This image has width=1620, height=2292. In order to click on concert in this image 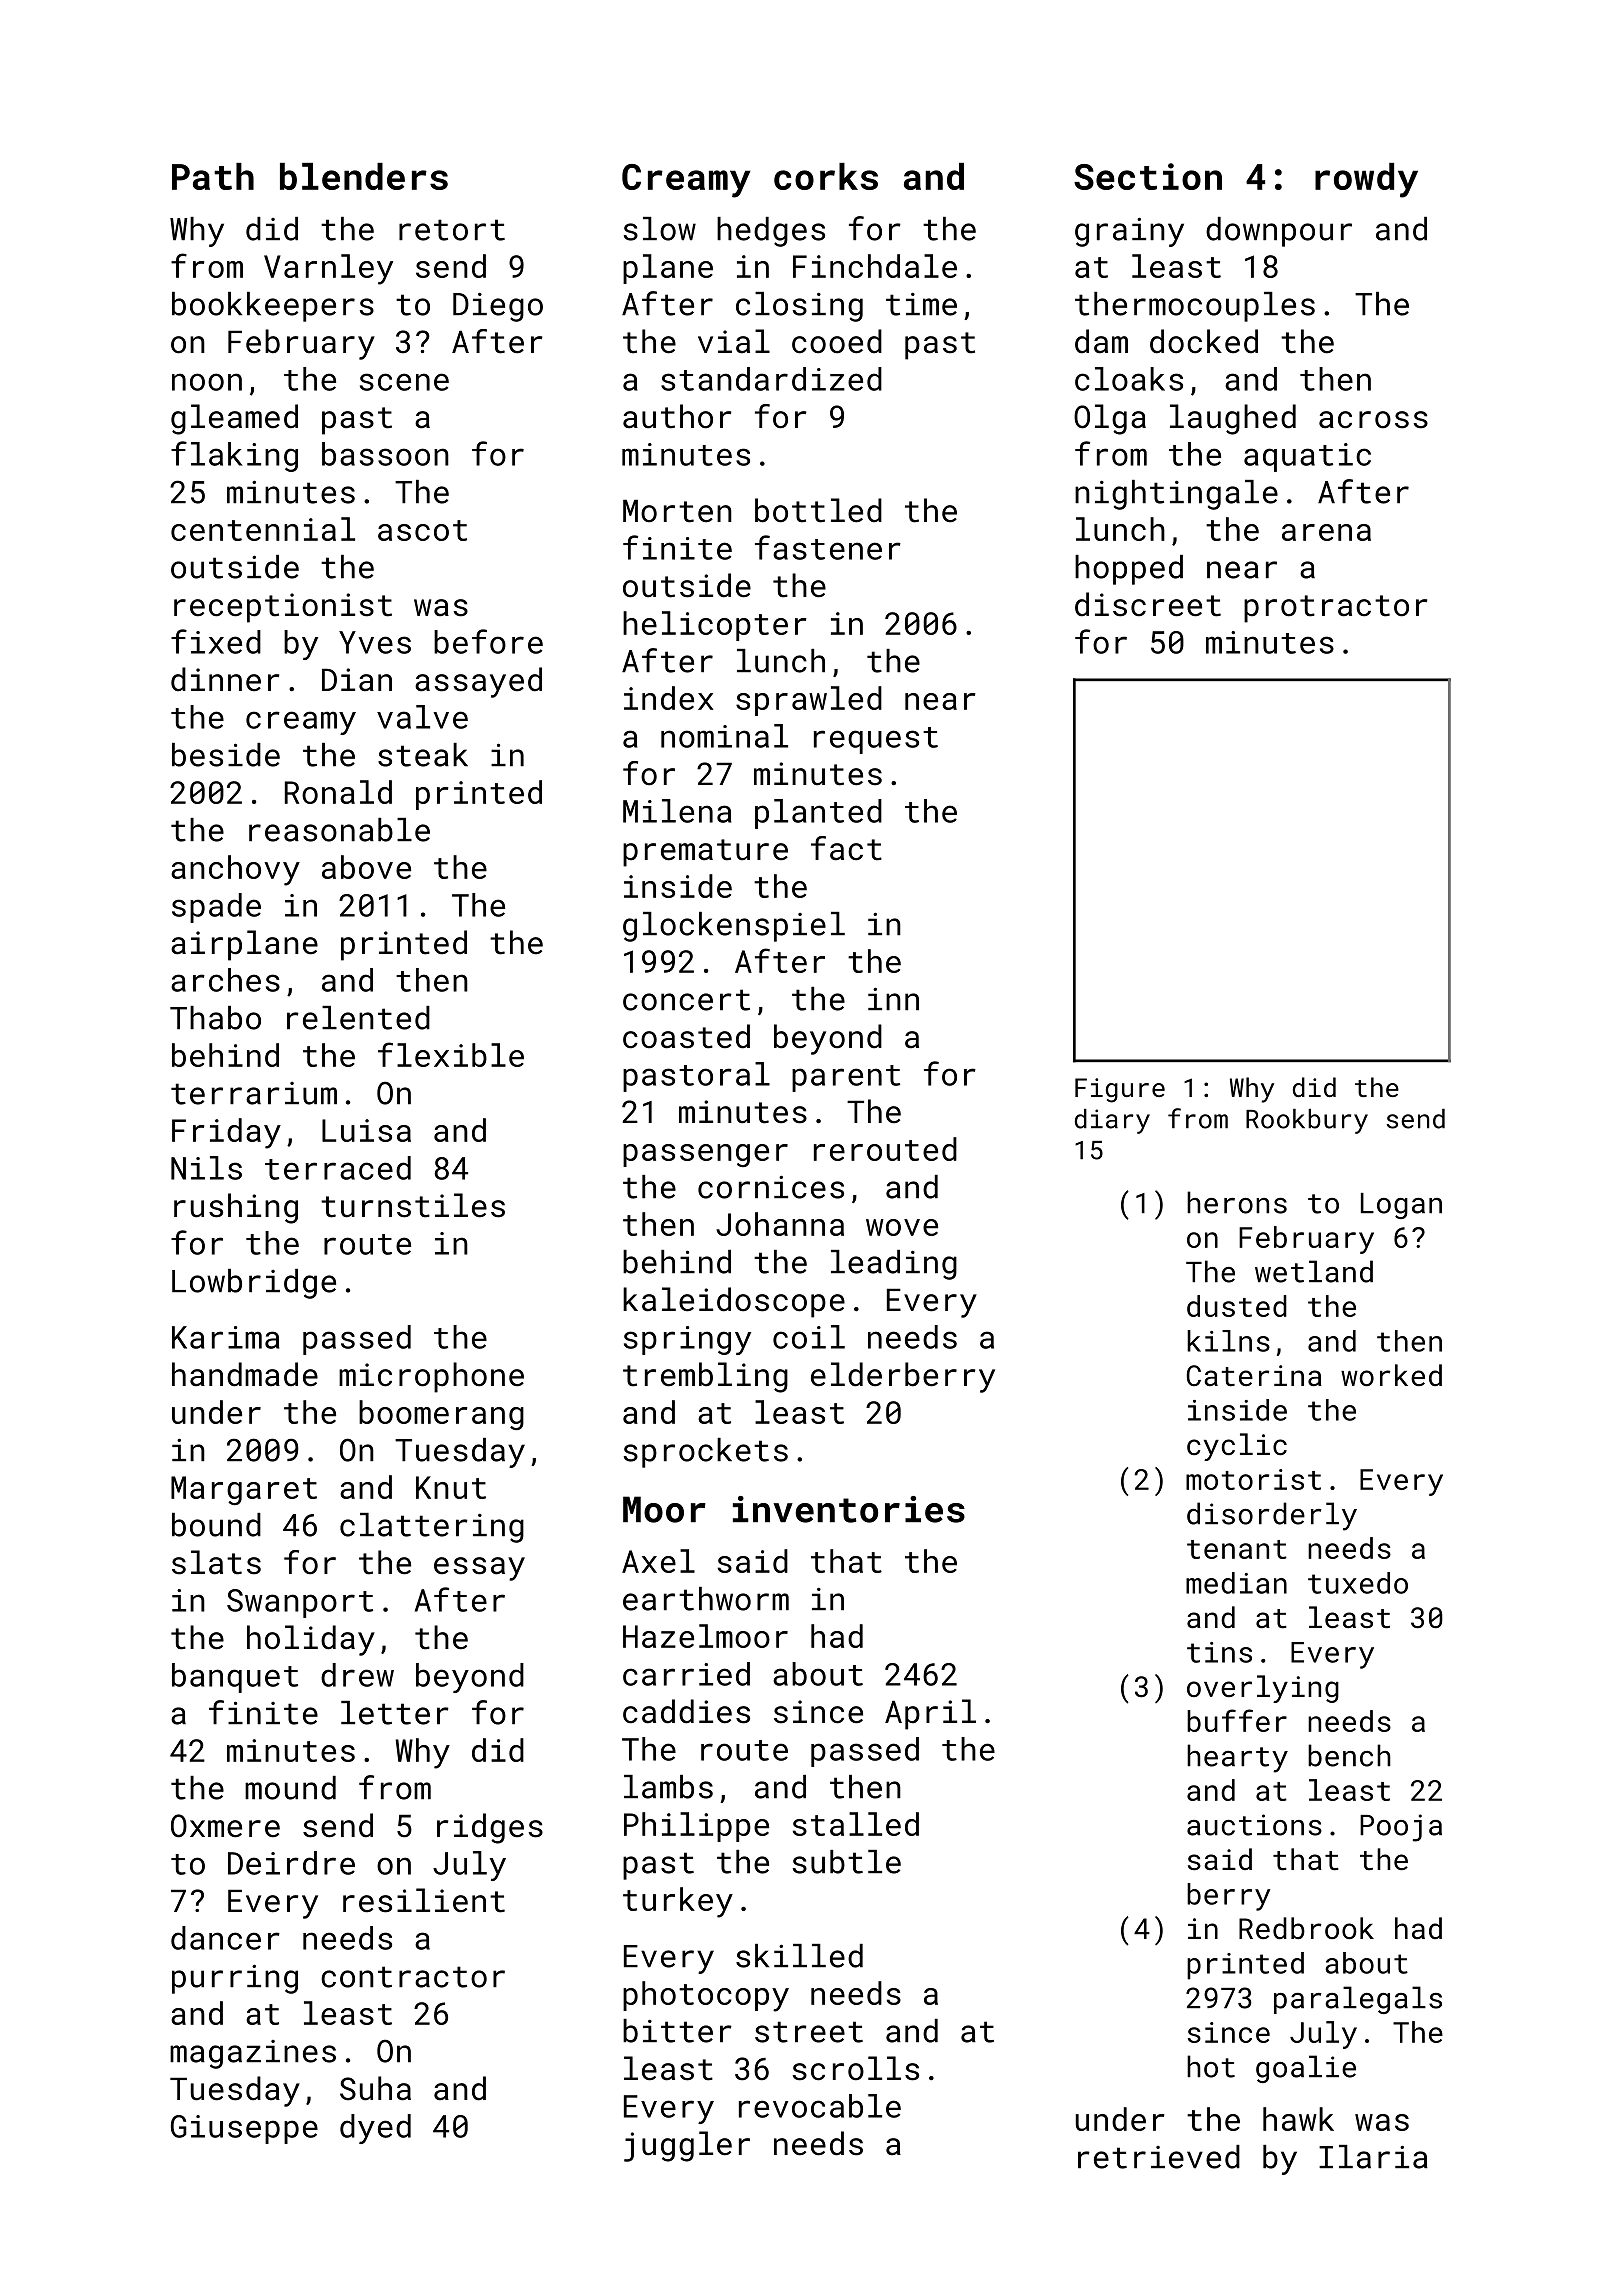, I will do `click(686, 1000)`.
